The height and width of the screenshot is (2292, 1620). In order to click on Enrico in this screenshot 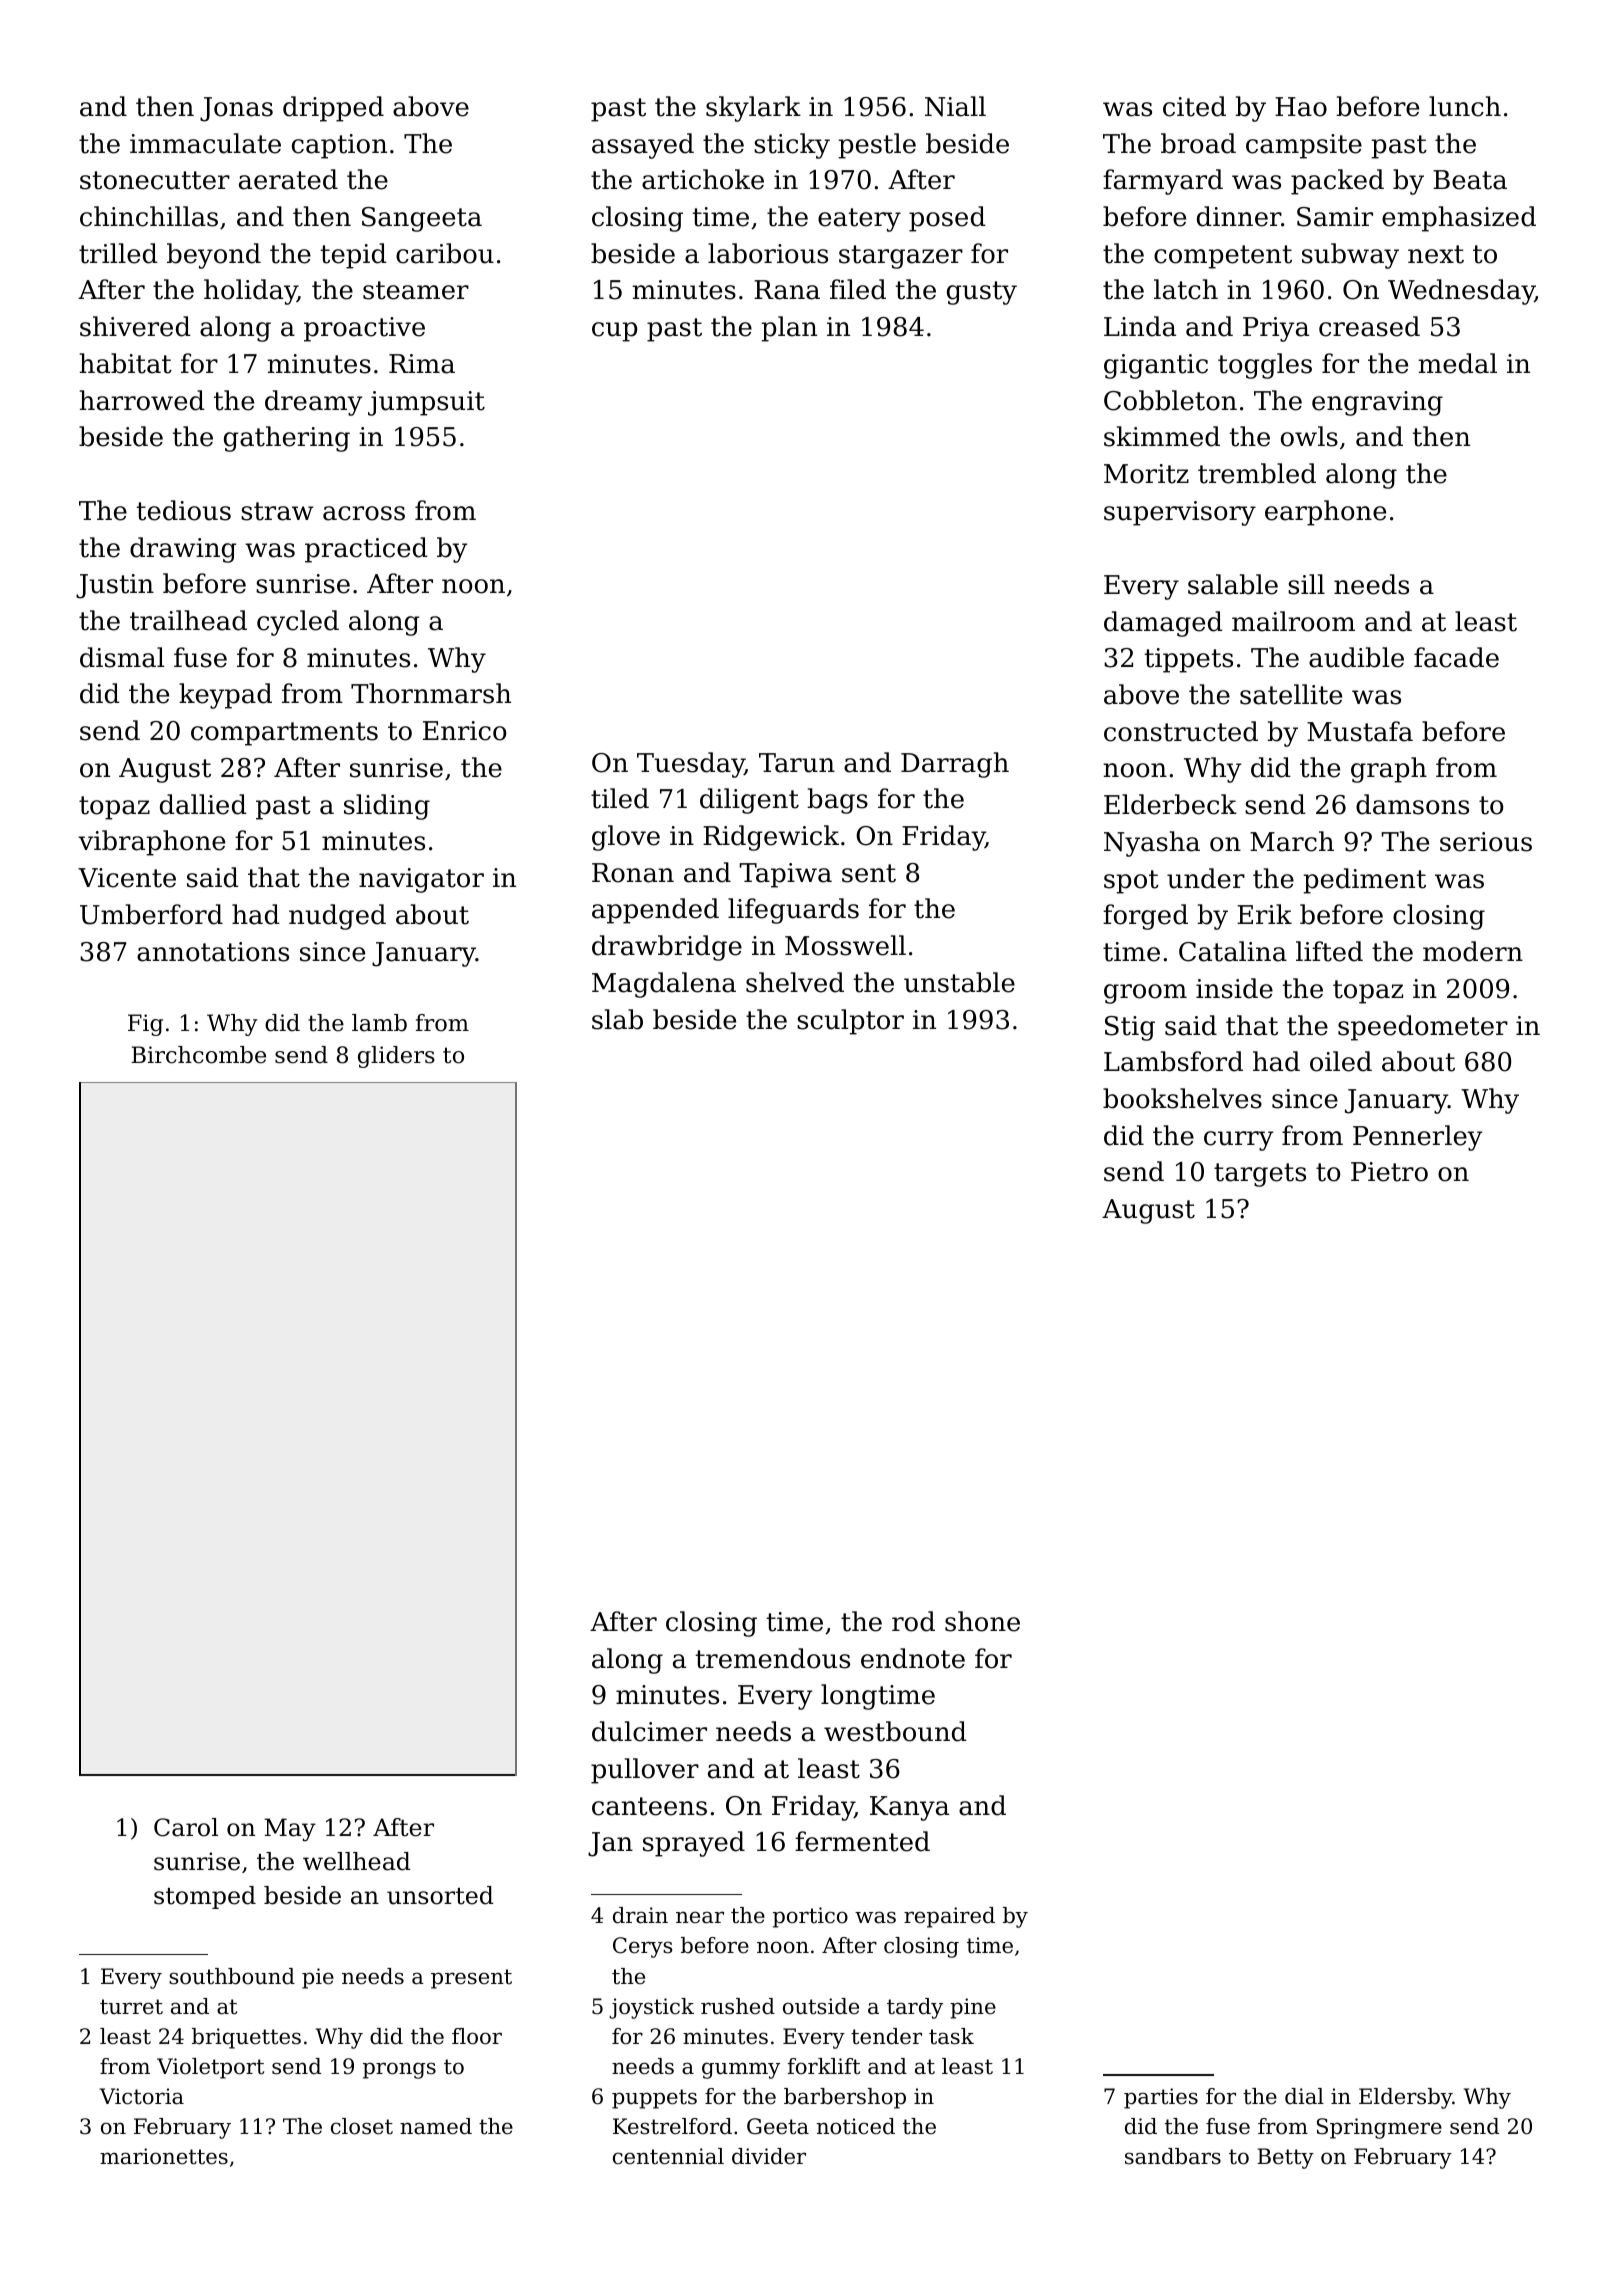, I will do `click(464, 731)`.
